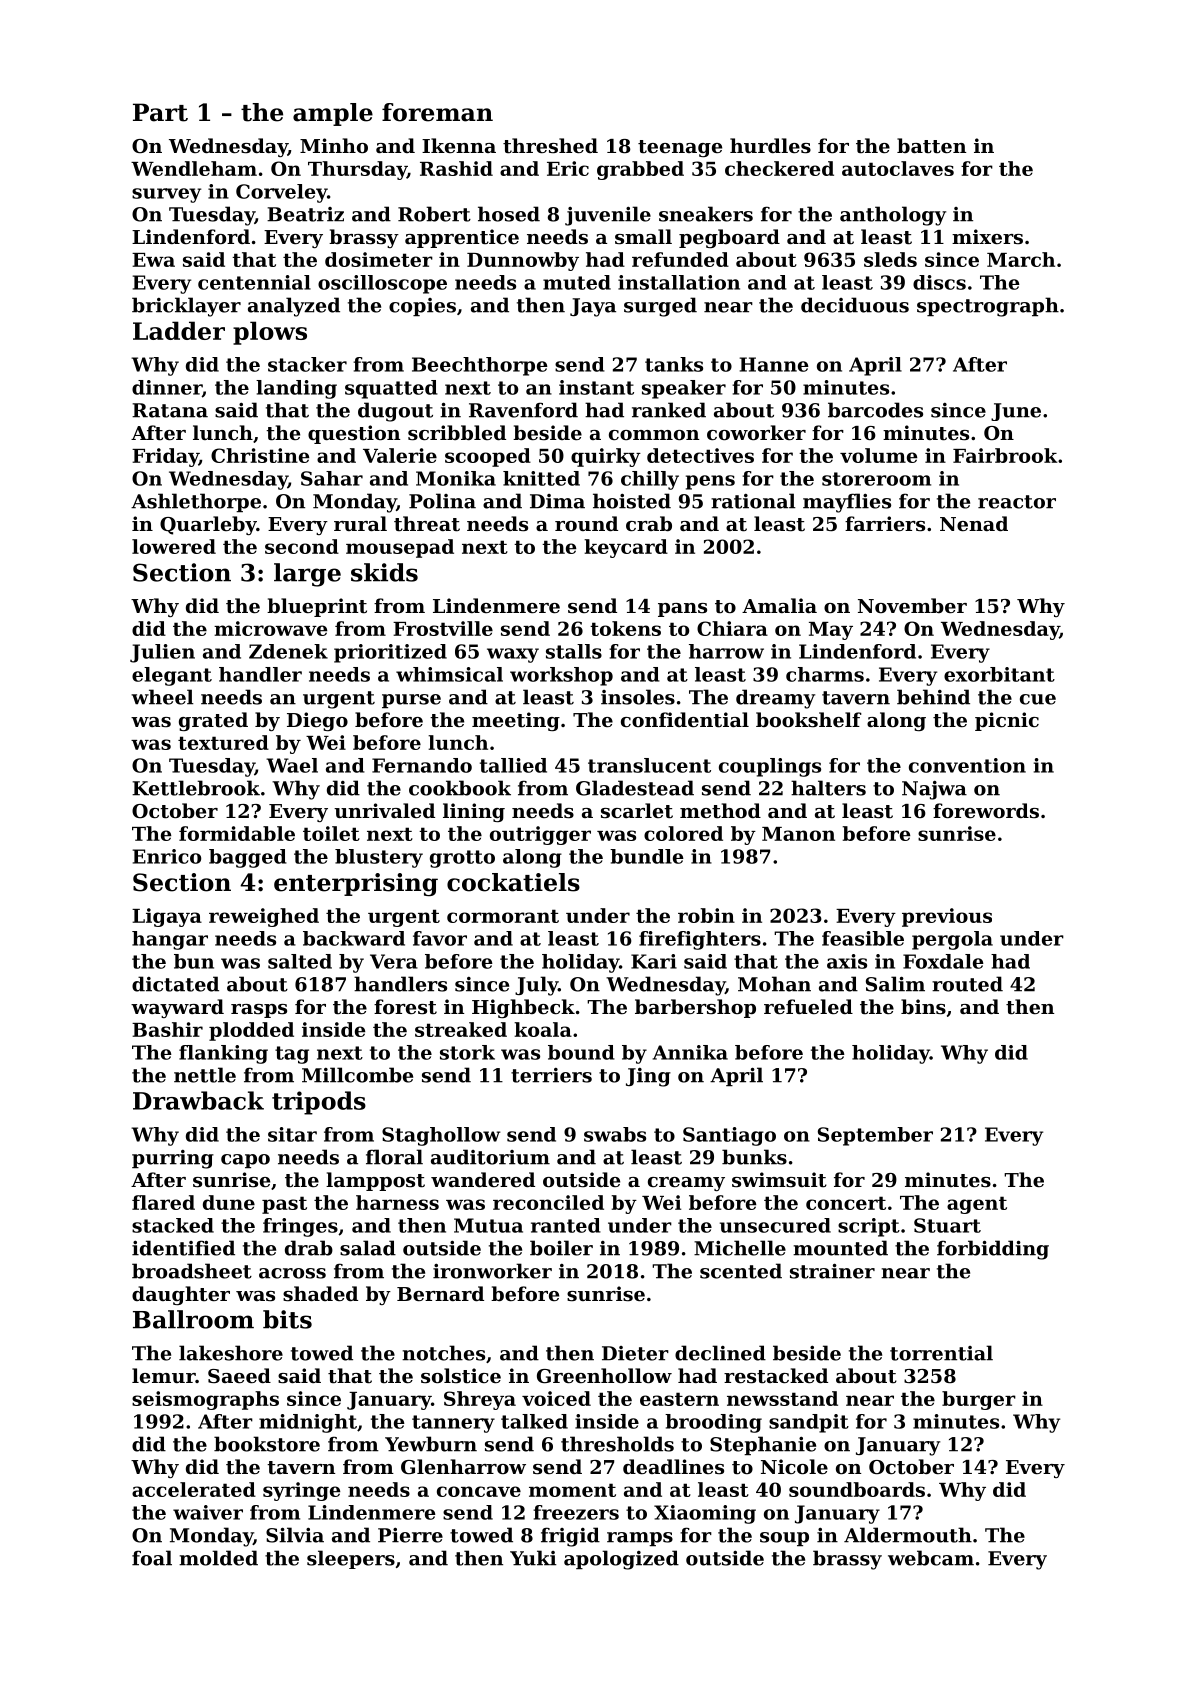 The height and width of the screenshot is (1696, 1199). I want to click on batten, so click(931, 146).
